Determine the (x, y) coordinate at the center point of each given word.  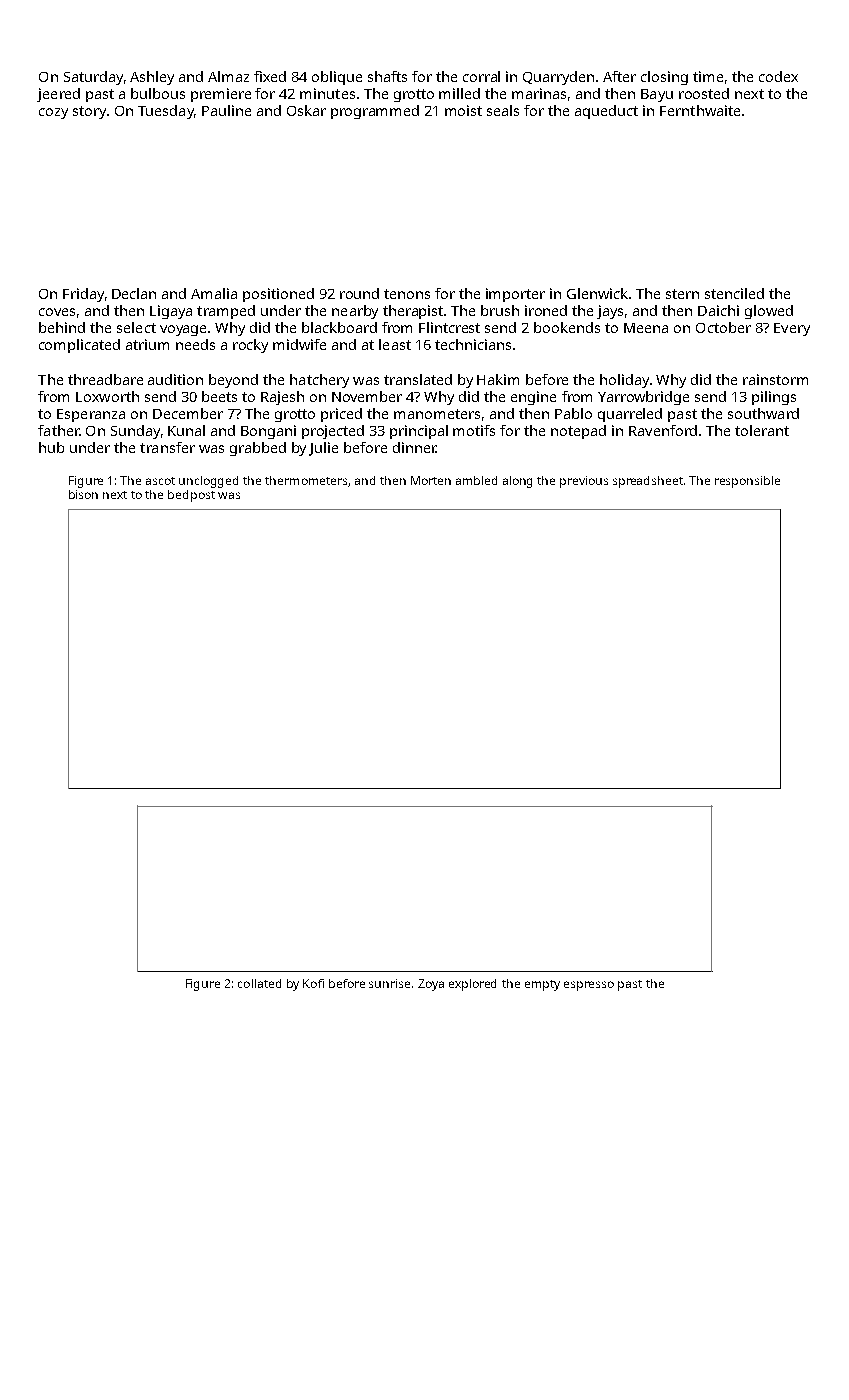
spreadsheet (648, 482)
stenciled (734, 293)
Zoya (431, 985)
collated (259, 983)
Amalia (214, 293)
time (708, 76)
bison (83, 494)
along (517, 482)
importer (515, 295)
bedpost (191, 496)
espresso (589, 986)
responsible (747, 482)
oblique (337, 78)
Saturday (93, 78)
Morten (431, 480)
